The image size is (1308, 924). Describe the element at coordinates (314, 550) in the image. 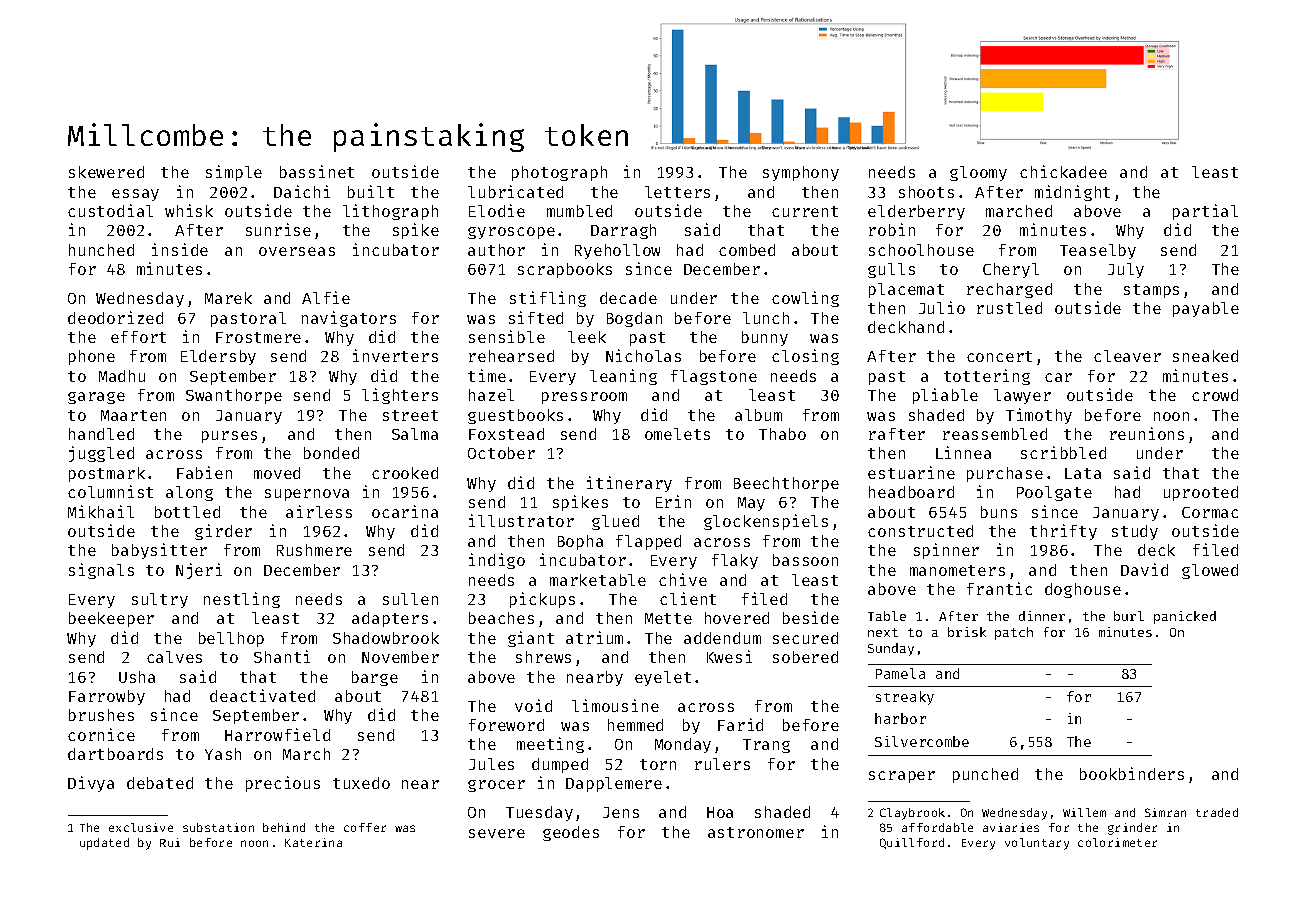

I see `Rushmere` at that location.
